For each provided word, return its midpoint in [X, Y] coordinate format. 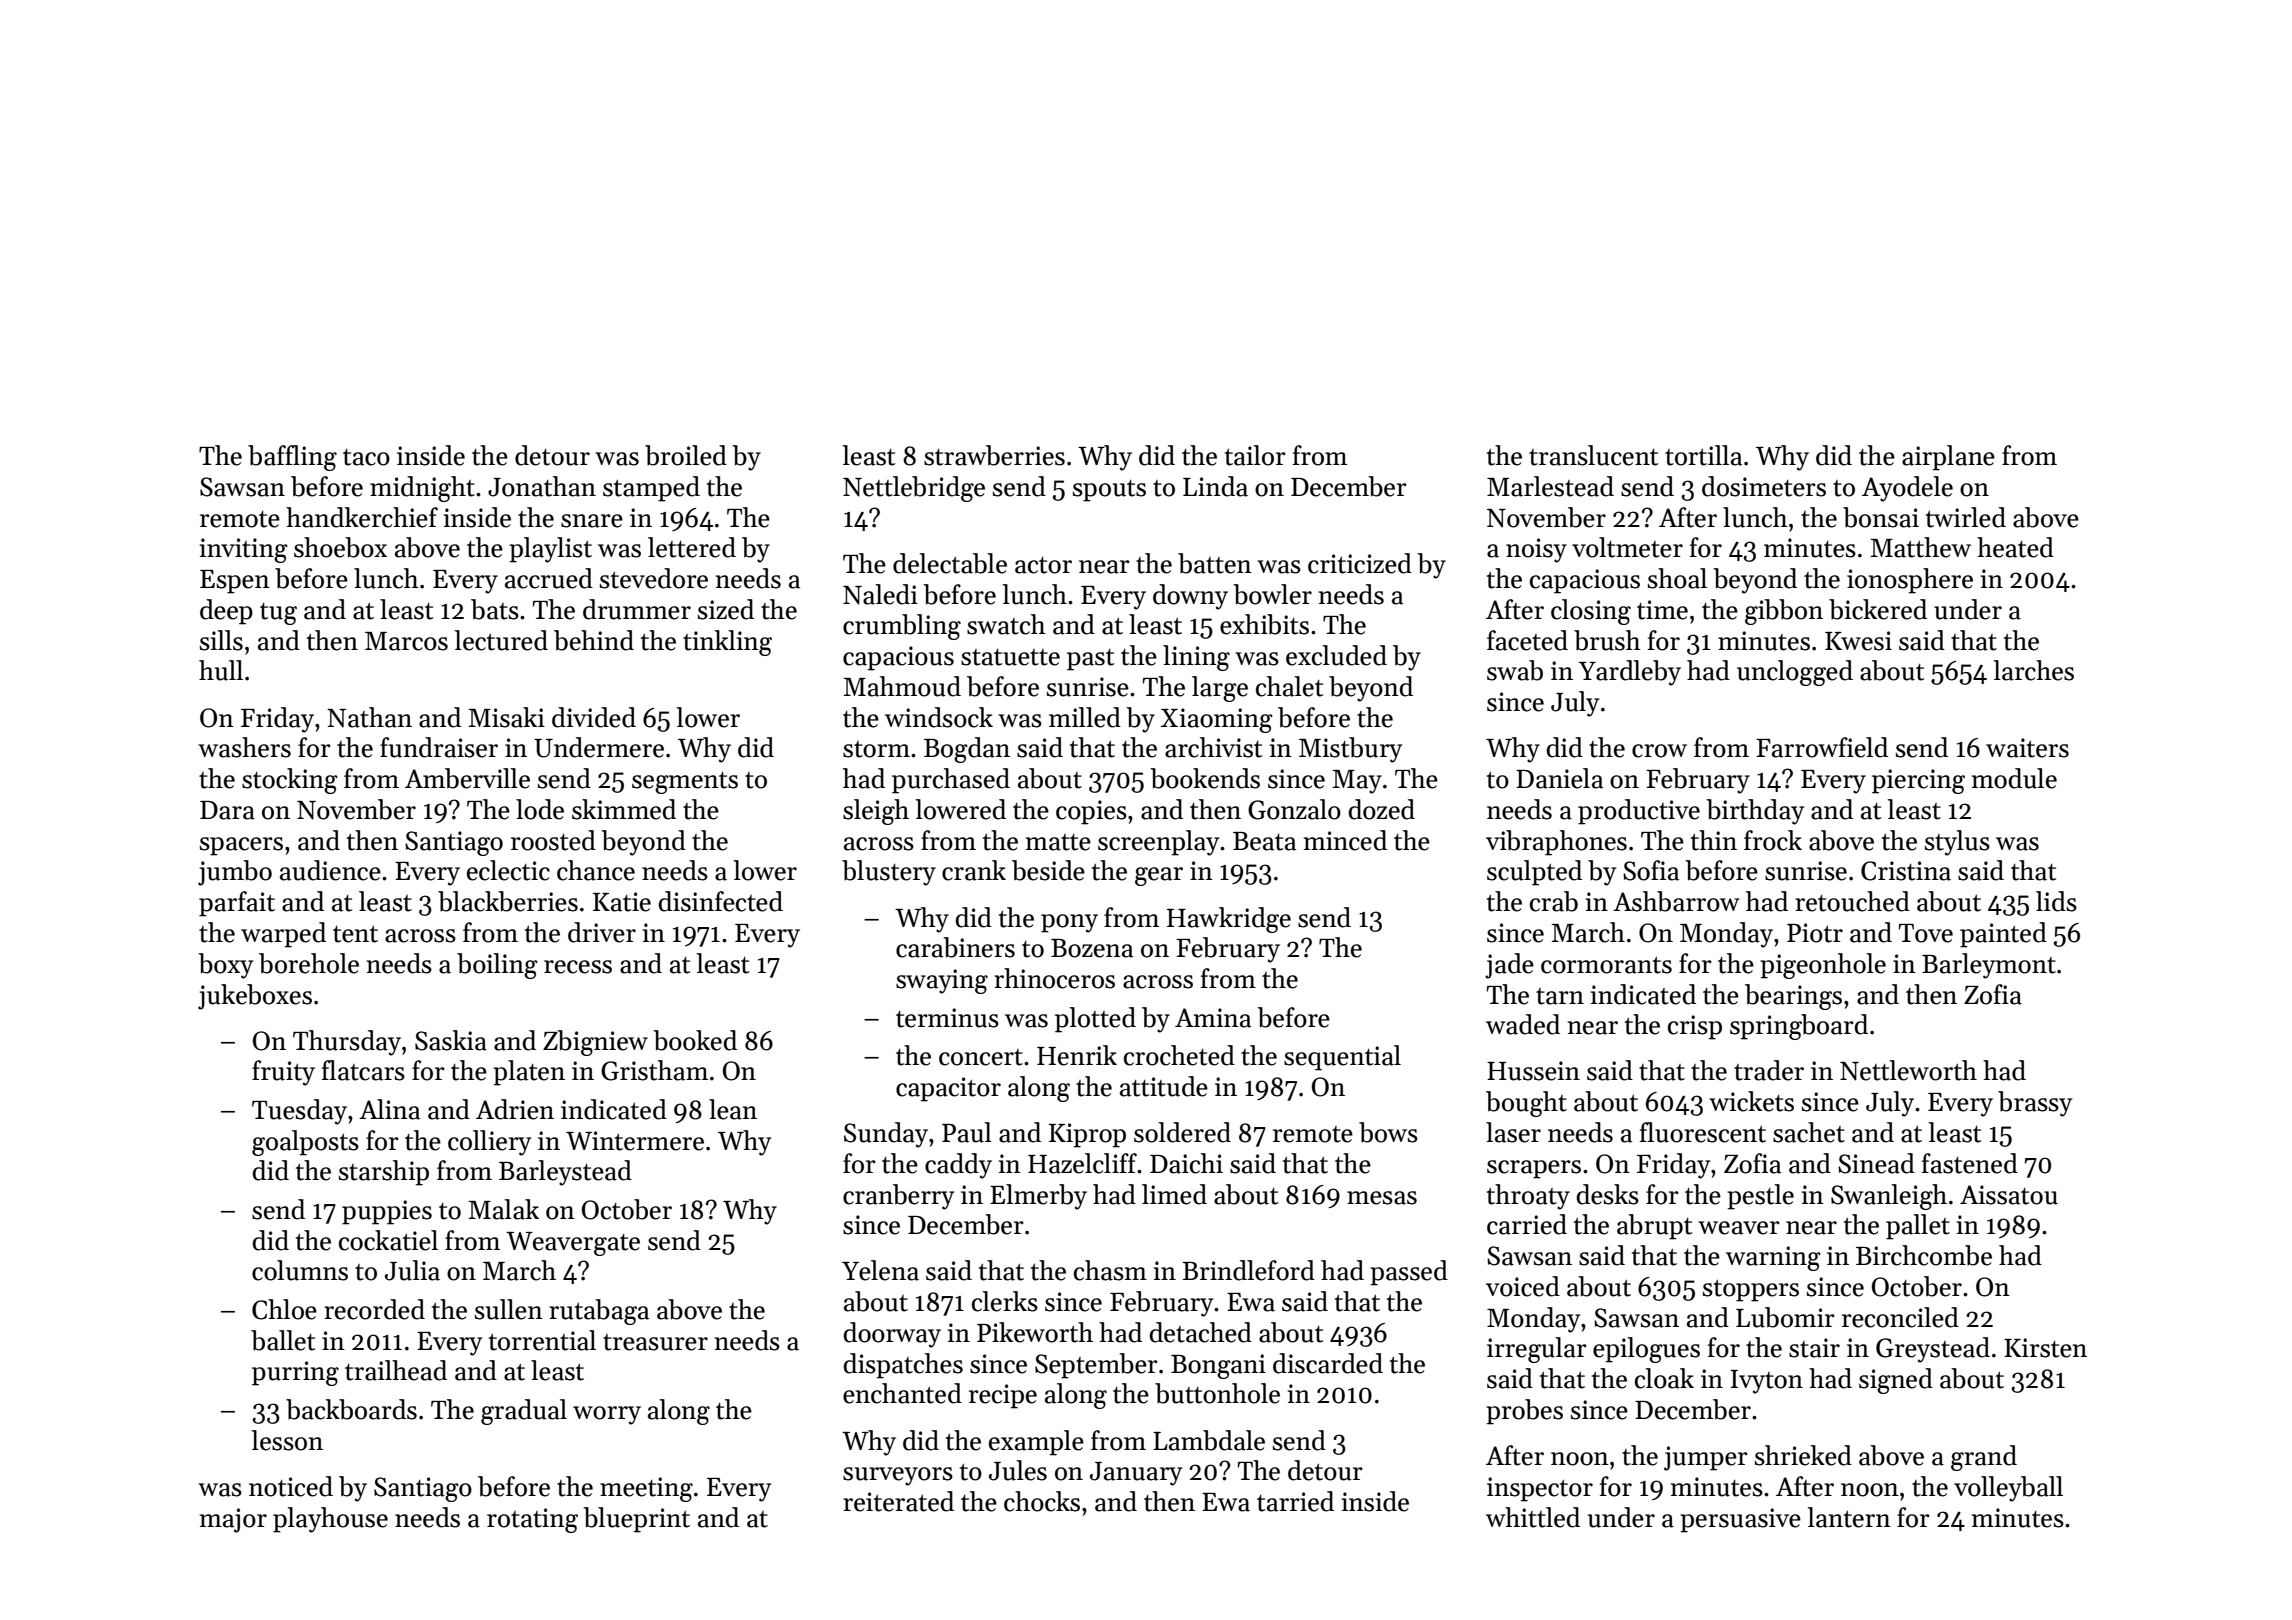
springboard [1799, 1027]
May [1357, 782]
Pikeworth [1035, 1332]
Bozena [1092, 948]
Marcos [406, 641]
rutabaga [599, 1312]
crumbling [902, 627]
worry [607, 1415]
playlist [550, 550]
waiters [2027, 748]
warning [1773, 1258]
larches [2033, 670]
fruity [283, 1073]
